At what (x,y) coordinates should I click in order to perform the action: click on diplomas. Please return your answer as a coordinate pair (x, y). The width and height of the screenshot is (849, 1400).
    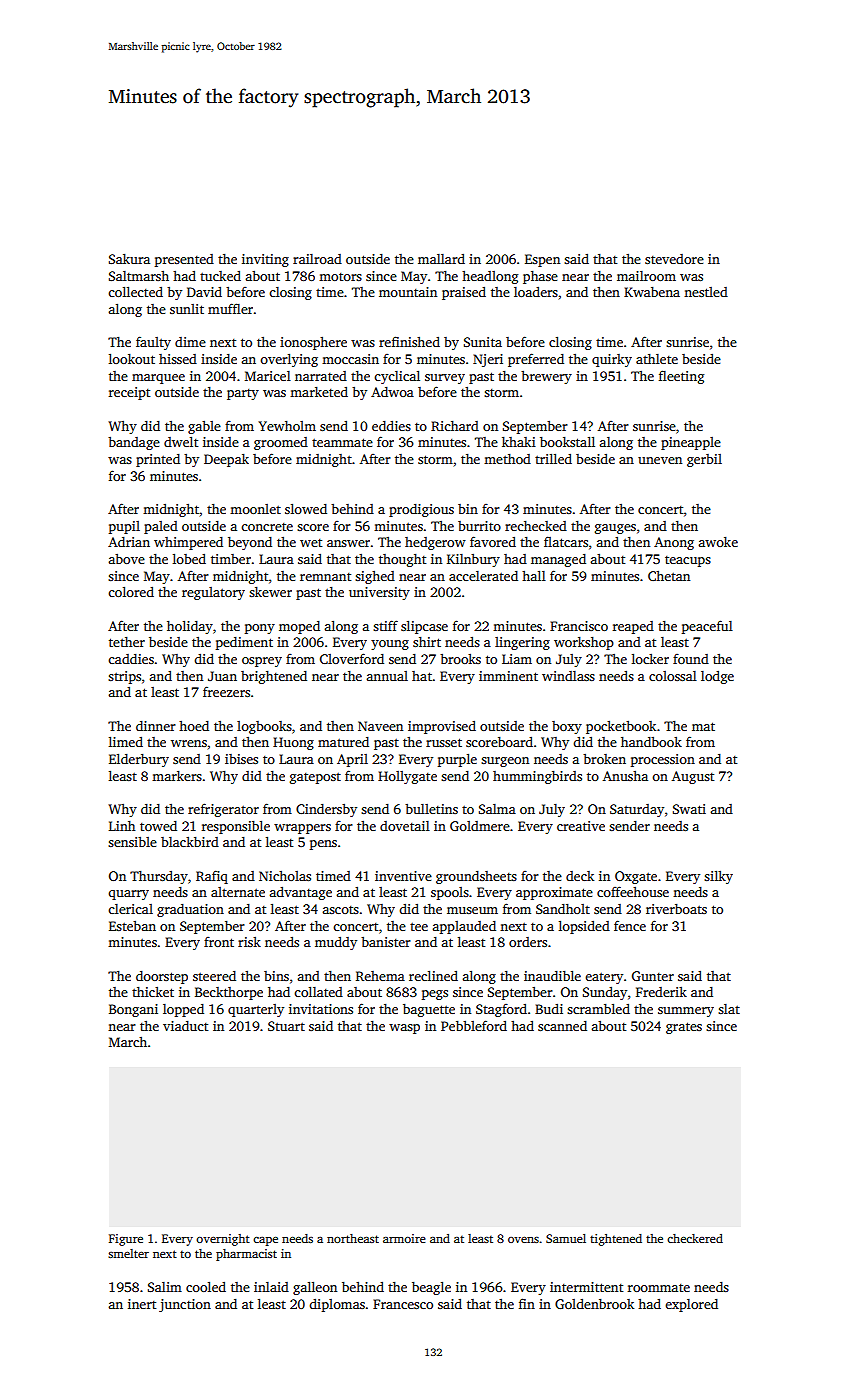
    Looking at the image, I should click on (337, 1305).
